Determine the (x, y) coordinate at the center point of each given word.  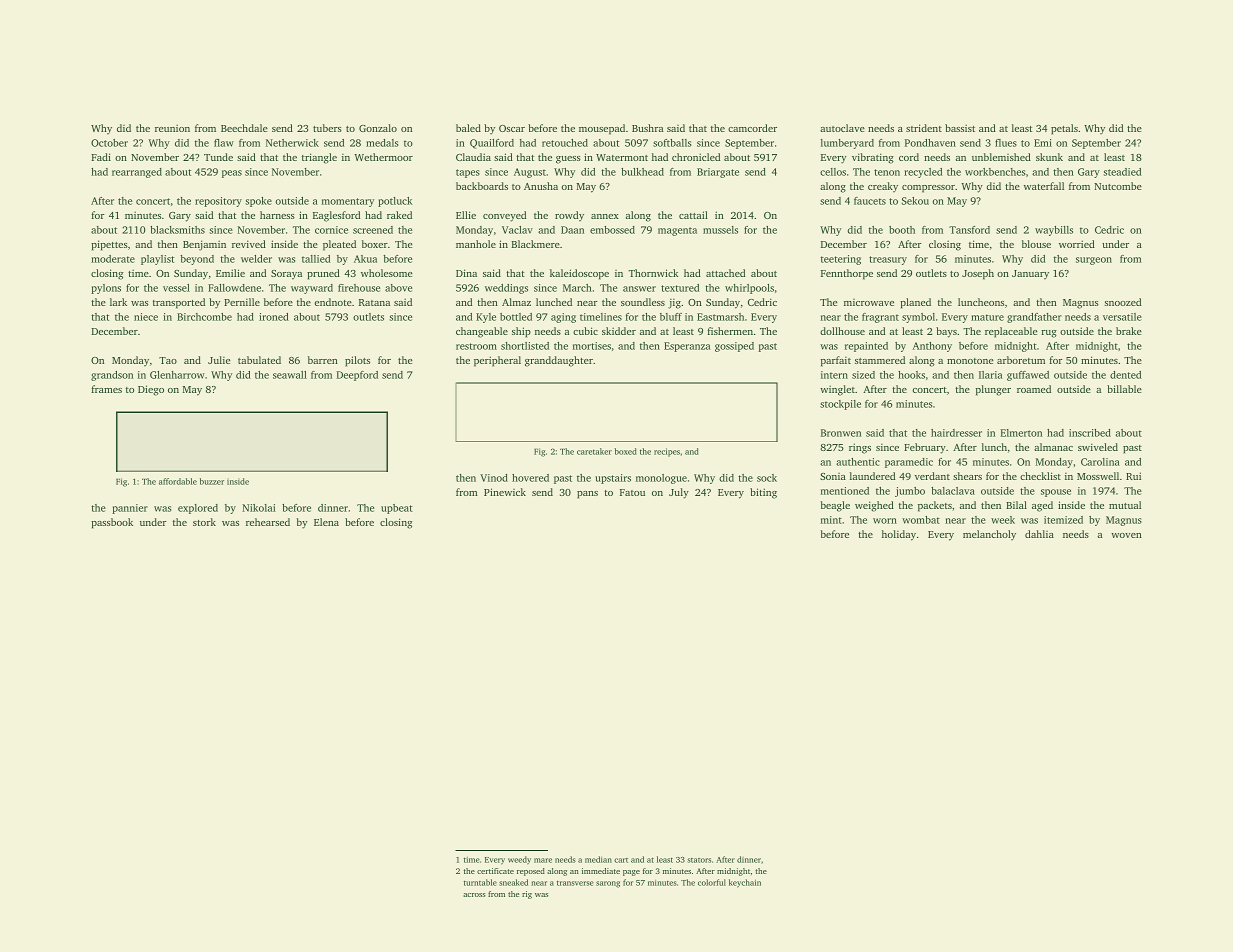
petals (1064, 129)
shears (967, 476)
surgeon (1094, 261)
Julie (219, 360)
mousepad (602, 129)
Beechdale (244, 128)
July (679, 493)
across (474, 895)
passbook (112, 523)
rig (527, 895)
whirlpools (749, 289)
